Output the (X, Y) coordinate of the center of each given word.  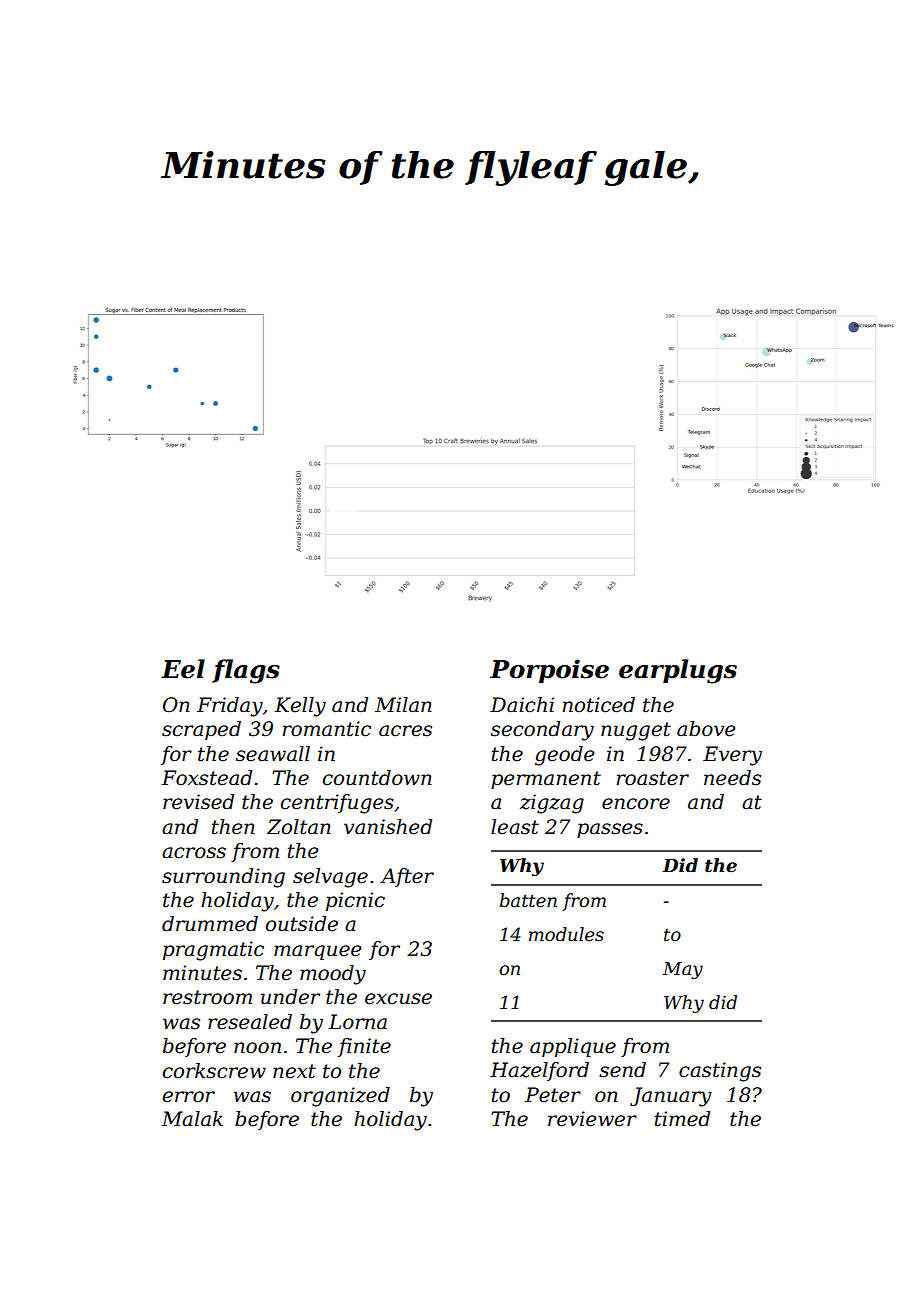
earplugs (678, 671)
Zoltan (299, 827)
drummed (210, 924)
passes (610, 830)
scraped (201, 730)
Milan (403, 705)
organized (340, 1097)
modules (566, 934)
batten (528, 900)
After (407, 877)
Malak (192, 1119)
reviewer (592, 1119)
